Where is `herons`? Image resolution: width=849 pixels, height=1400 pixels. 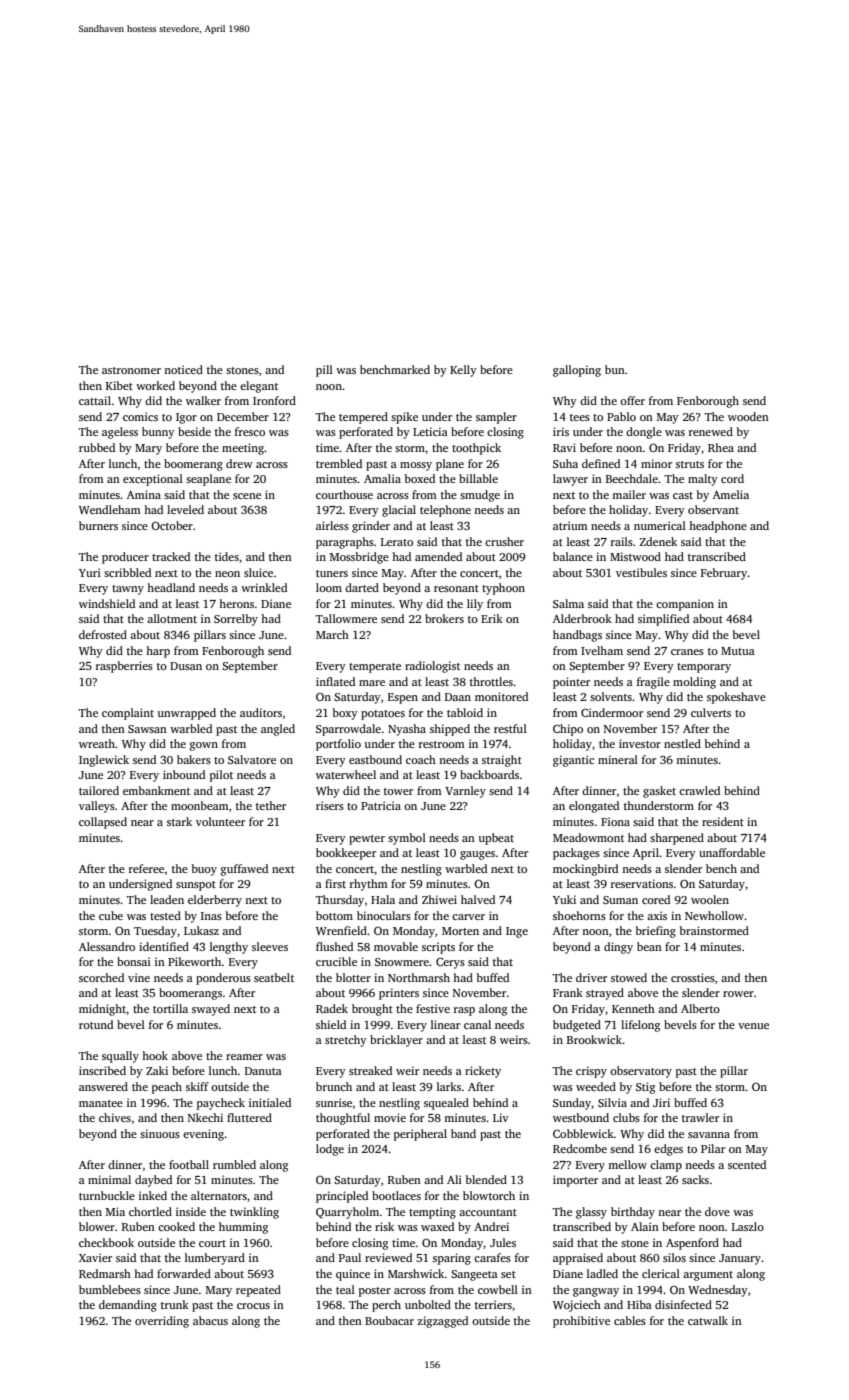 herons is located at coordinates (236, 603).
